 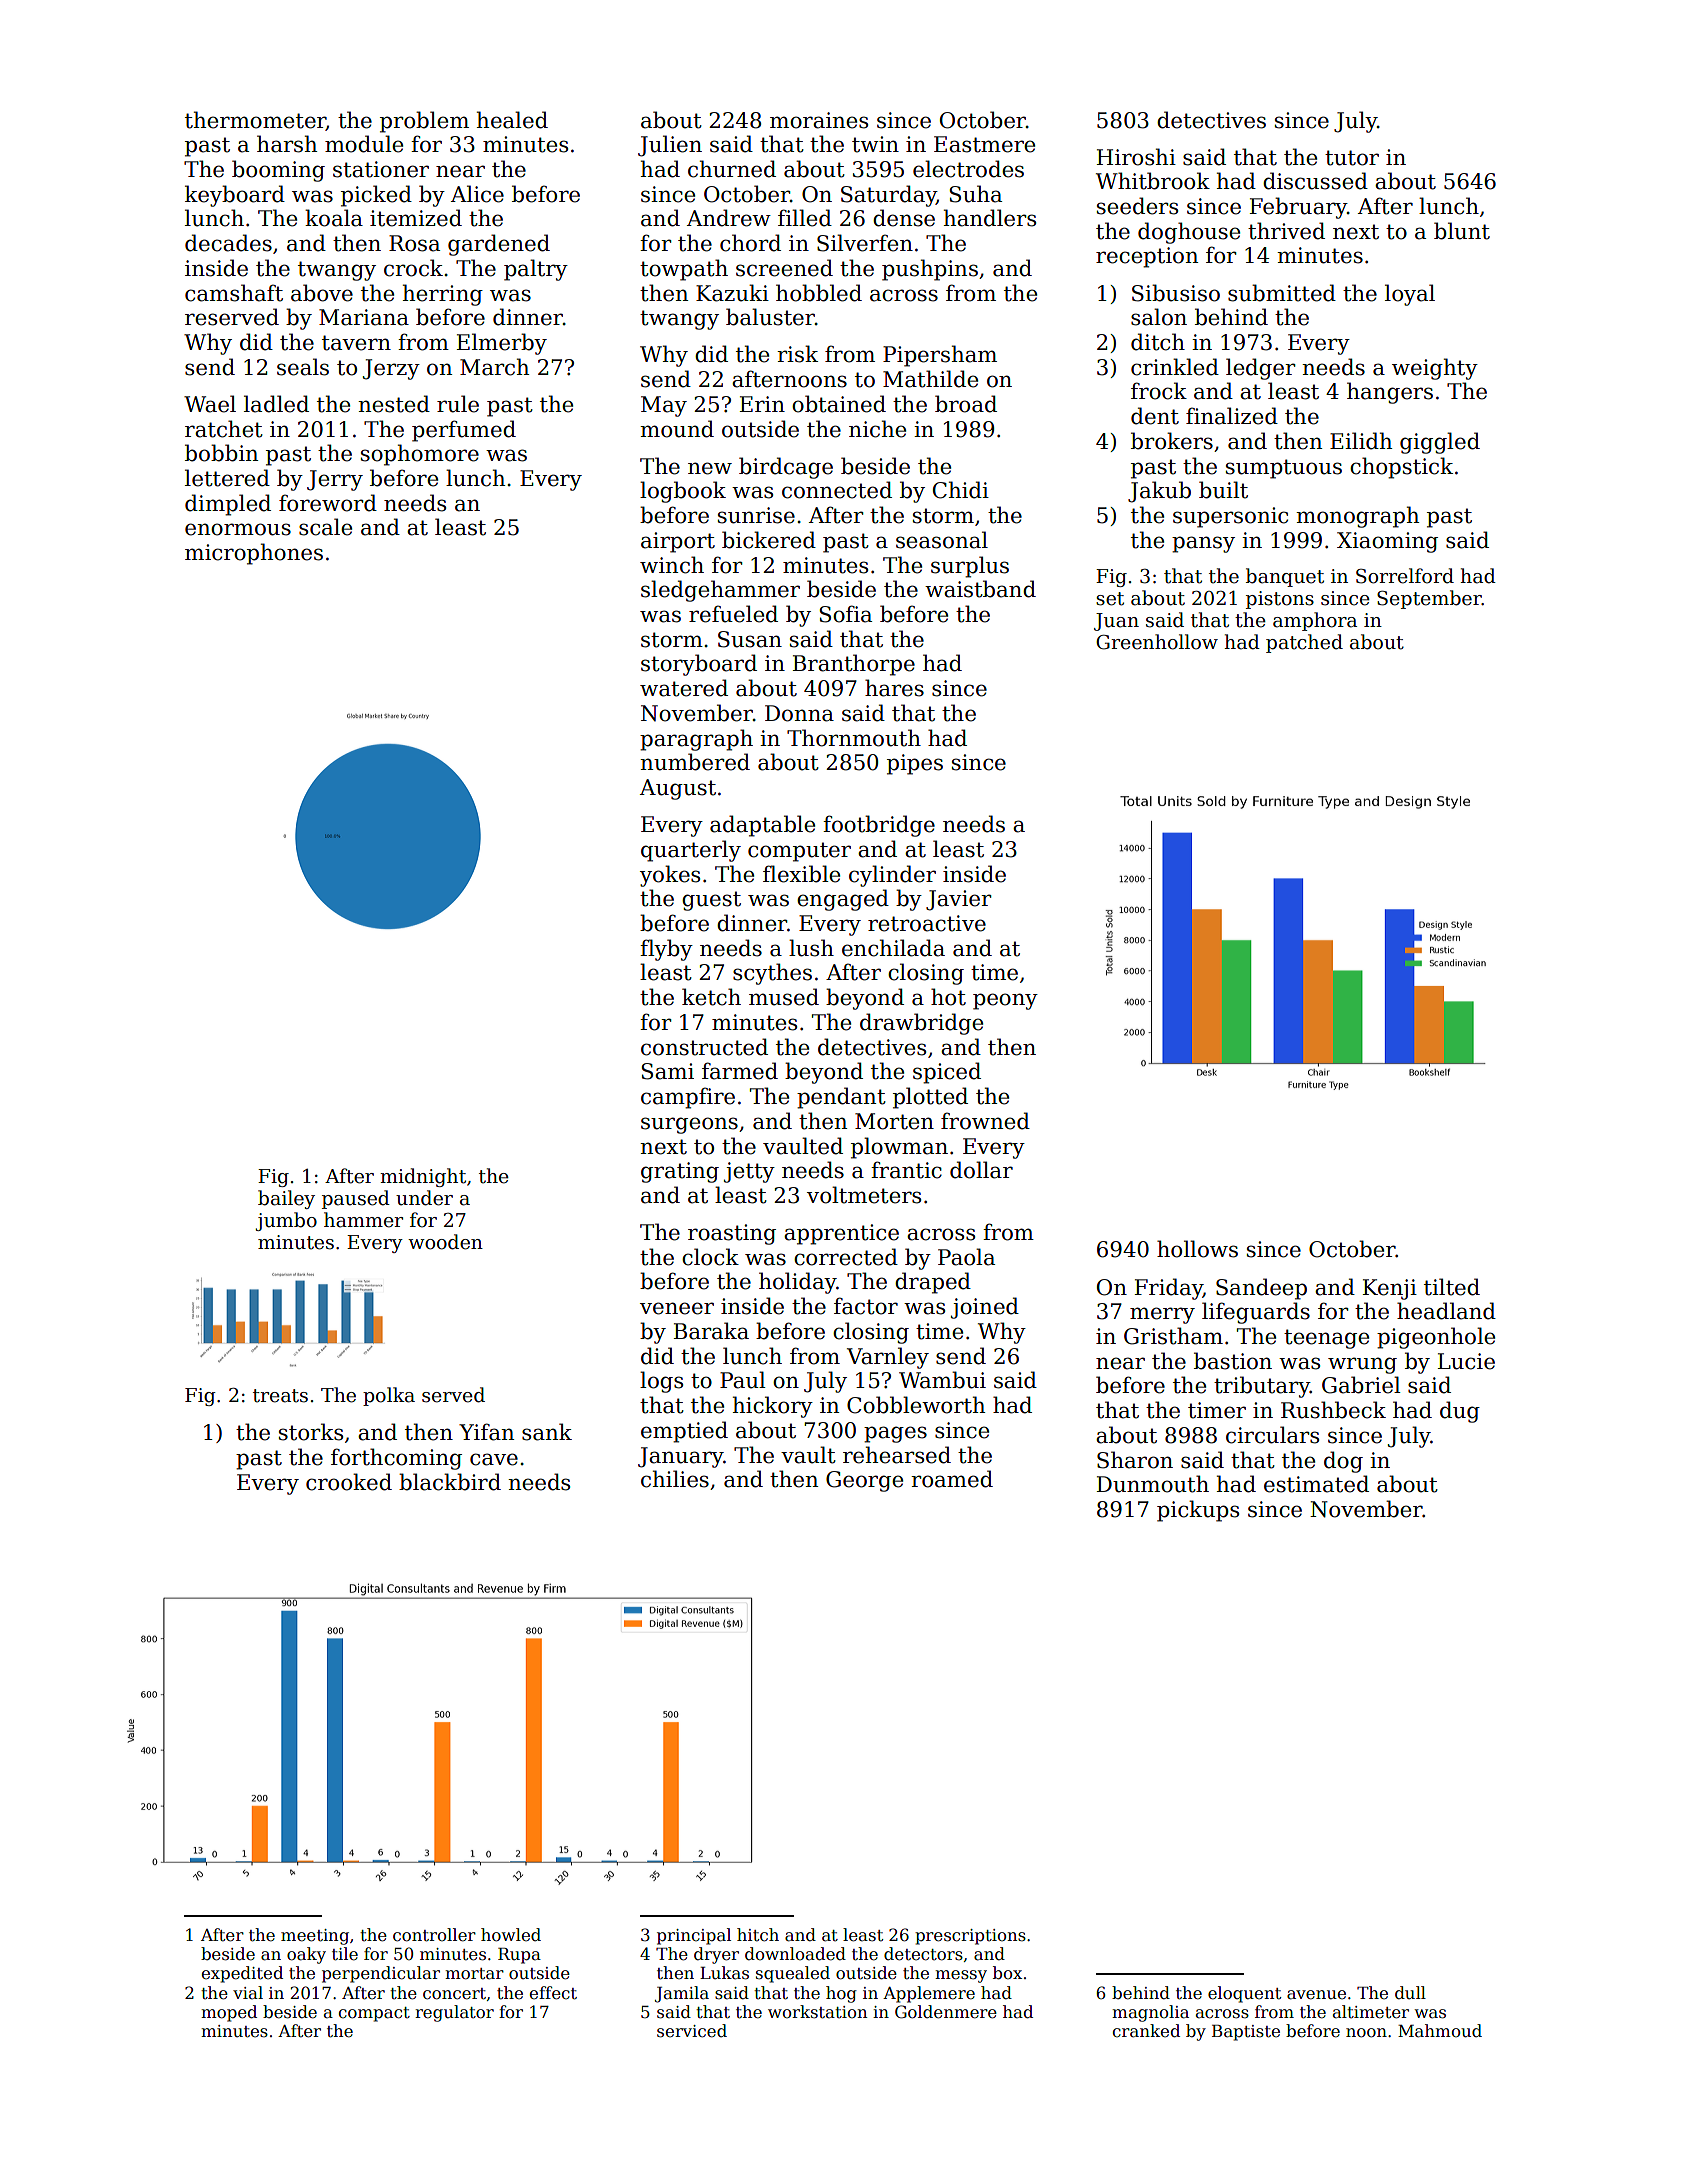 I want to click on moraines, so click(x=819, y=120).
